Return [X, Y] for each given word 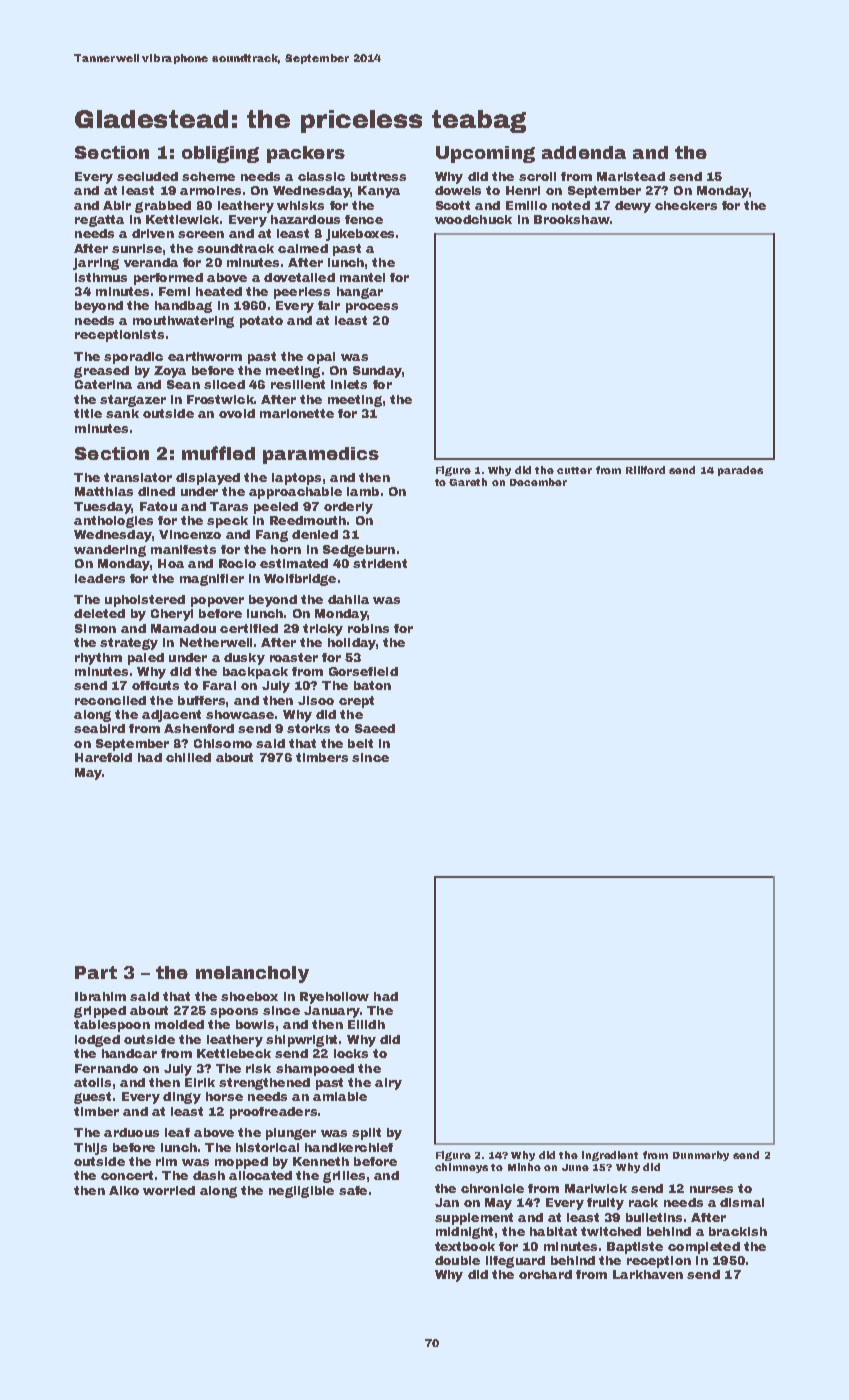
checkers [686, 205]
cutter [574, 470]
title [88, 413]
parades [740, 471]
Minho [524, 1167]
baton [372, 685]
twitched [611, 1231]
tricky [323, 630]
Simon [95, 628]
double [457, 1260]
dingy [182, 1098]
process [372, 308]
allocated [260, 1175]
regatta [99, 221]
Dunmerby [701, 1156]
